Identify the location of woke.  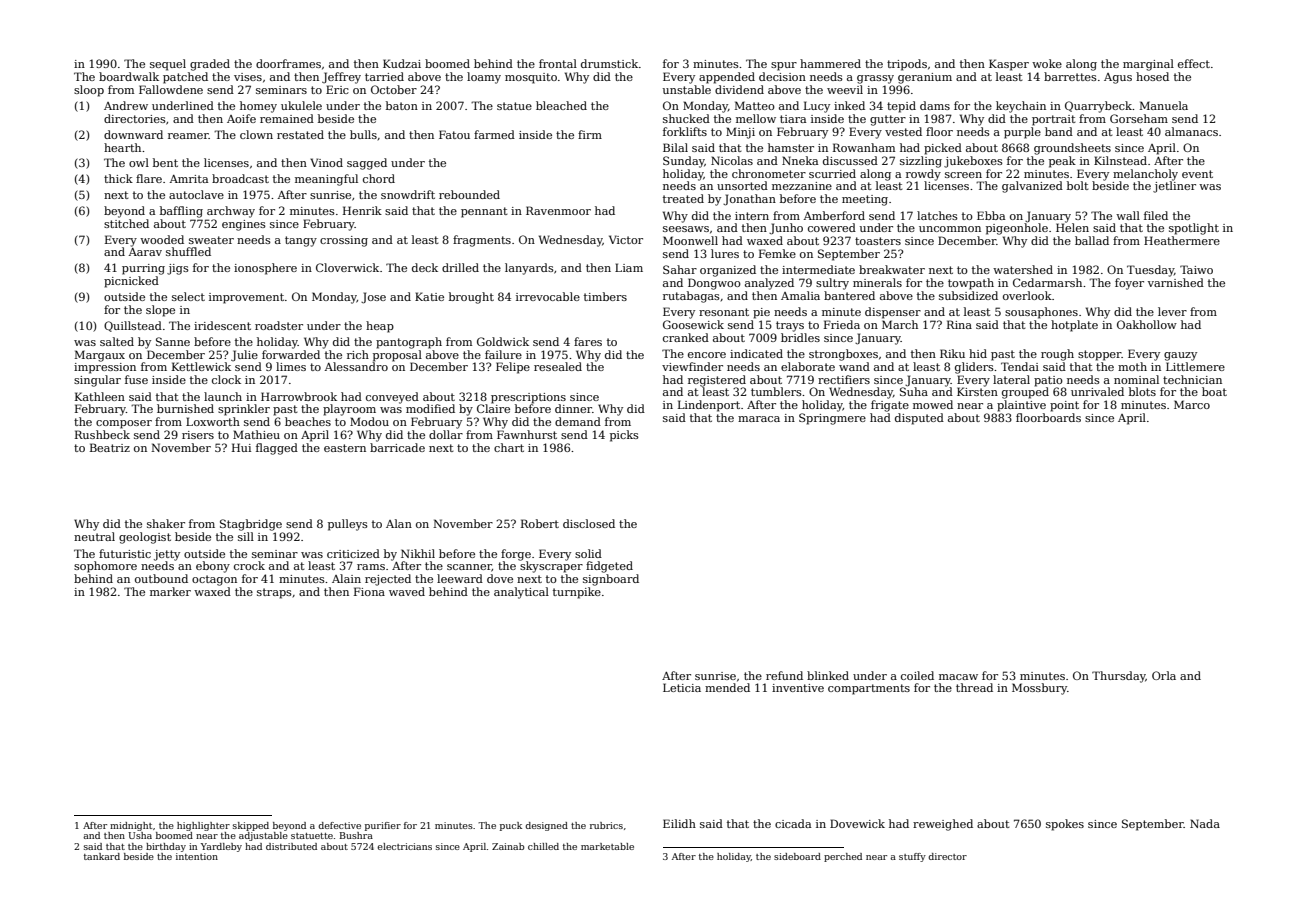
(1047, 63).
